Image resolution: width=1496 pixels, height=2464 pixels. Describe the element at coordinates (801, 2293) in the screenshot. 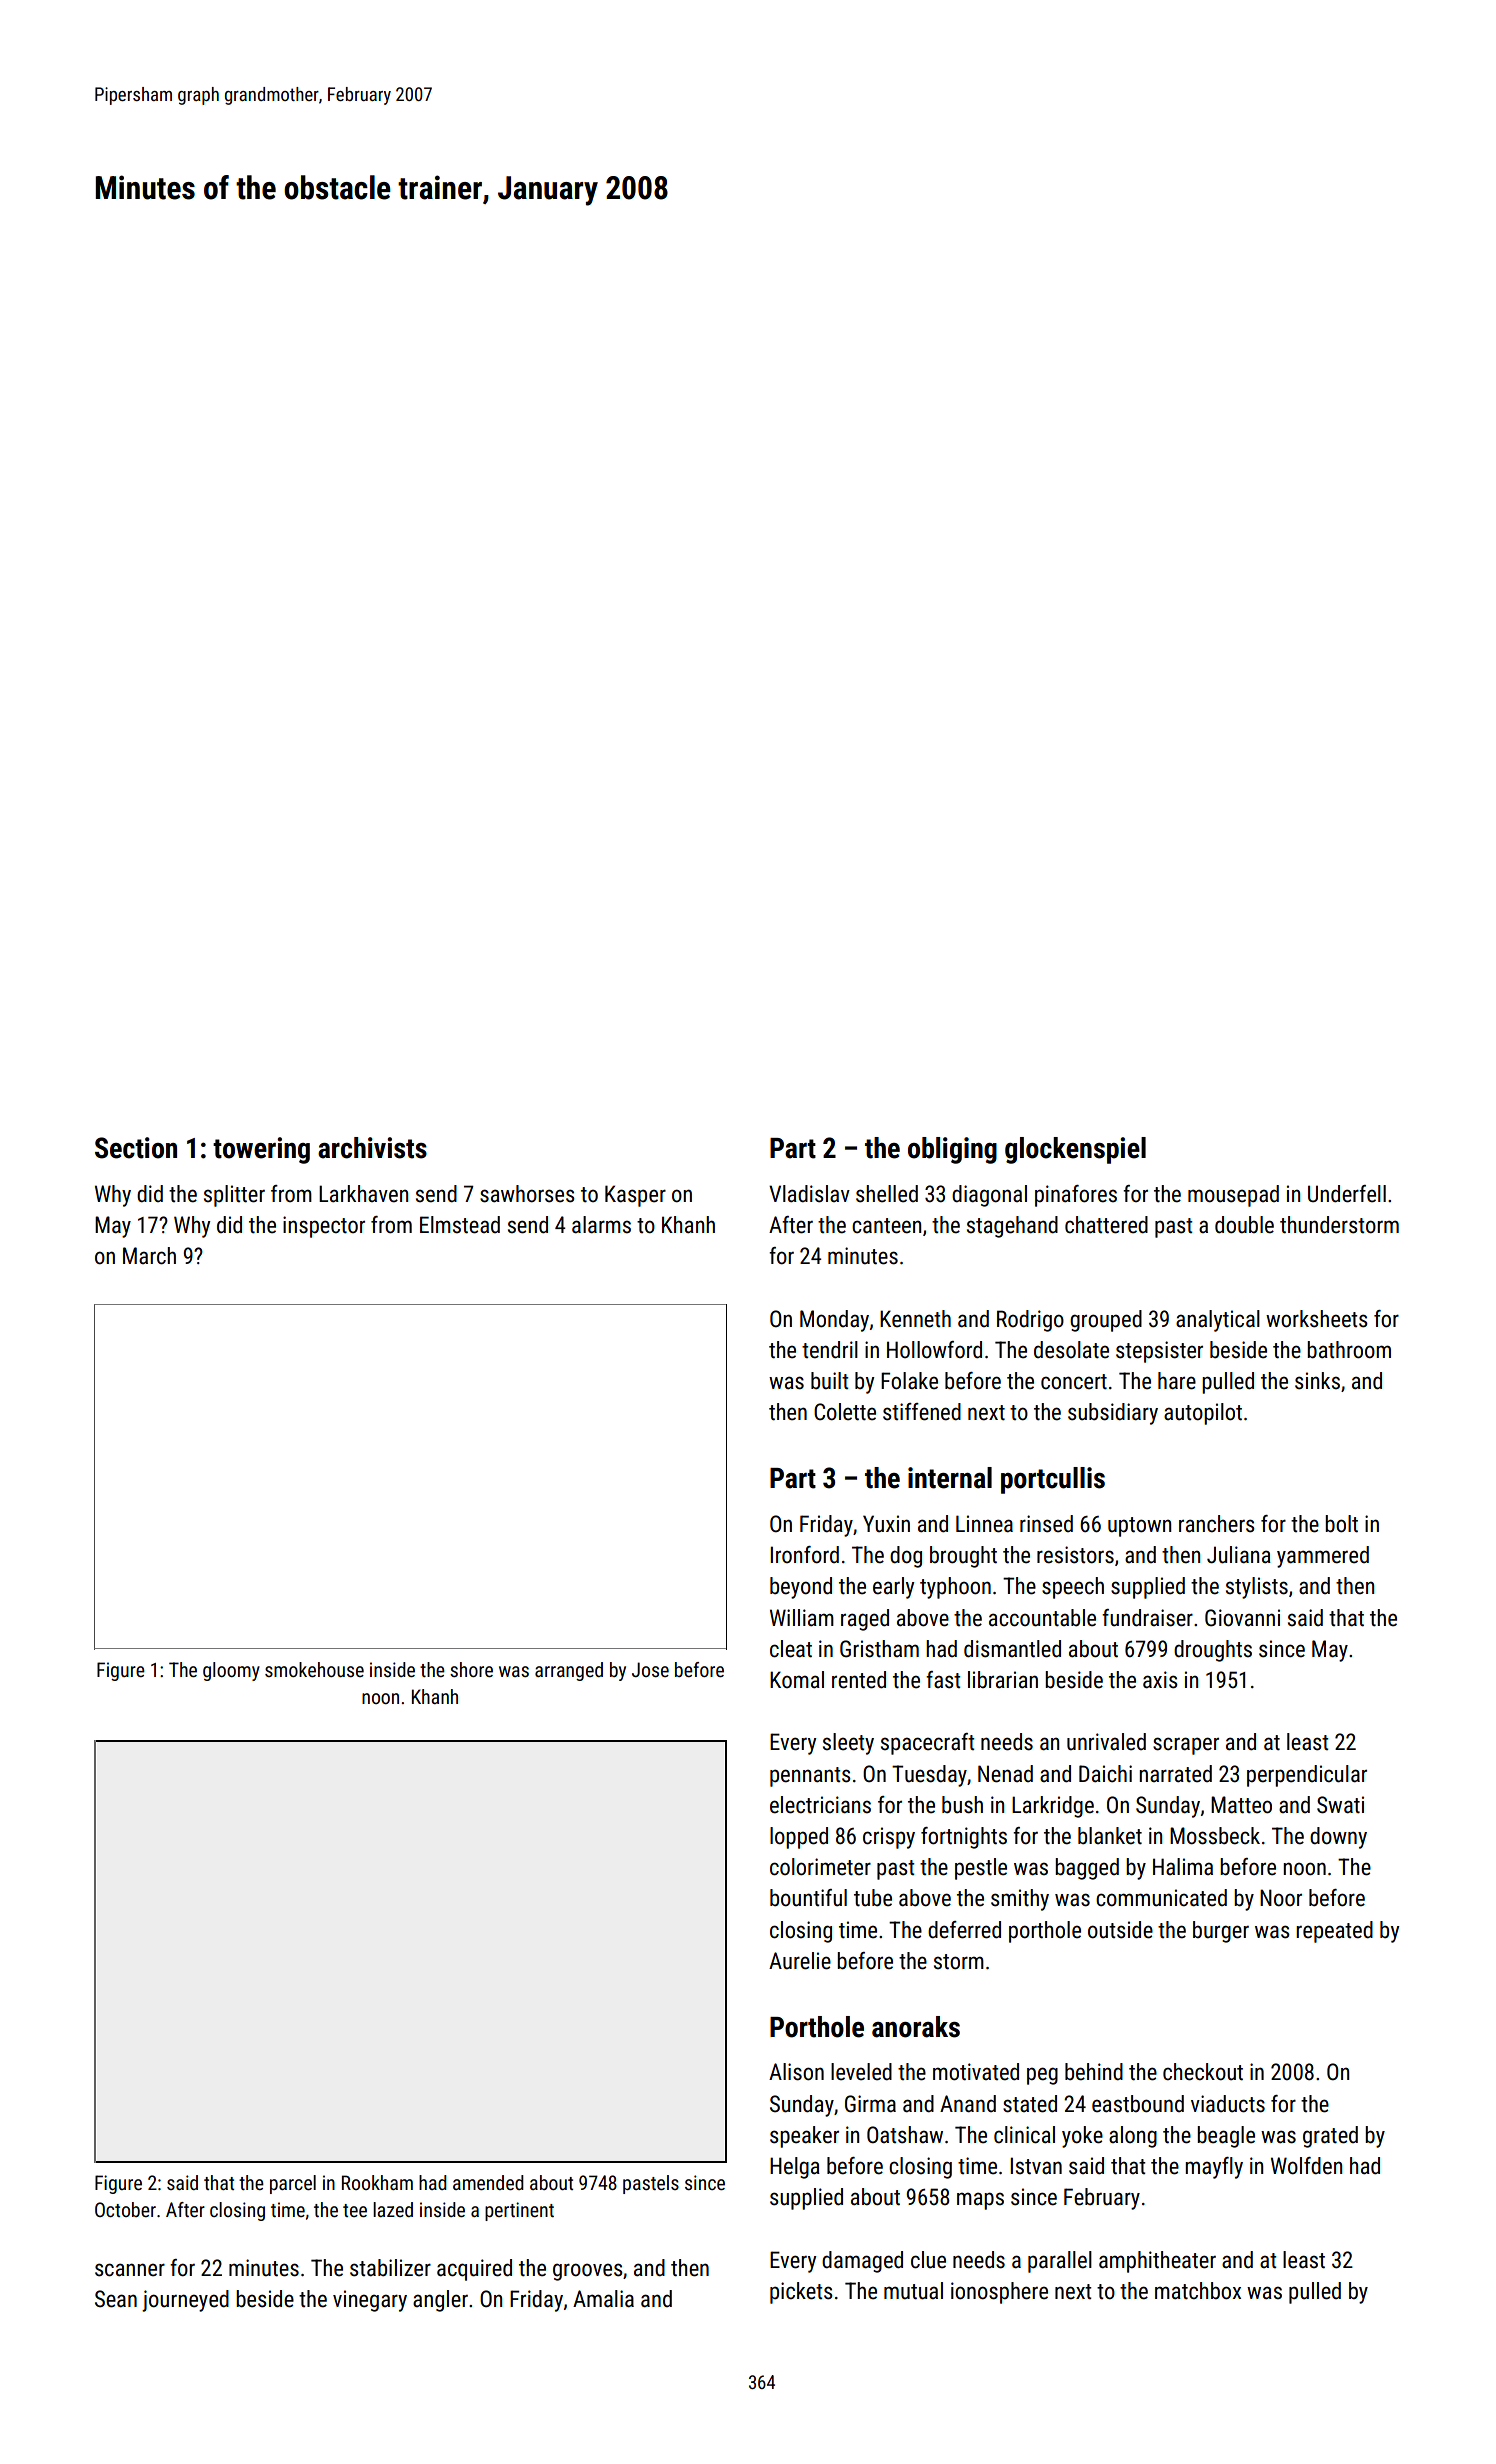

I see `pickets` at that location.
